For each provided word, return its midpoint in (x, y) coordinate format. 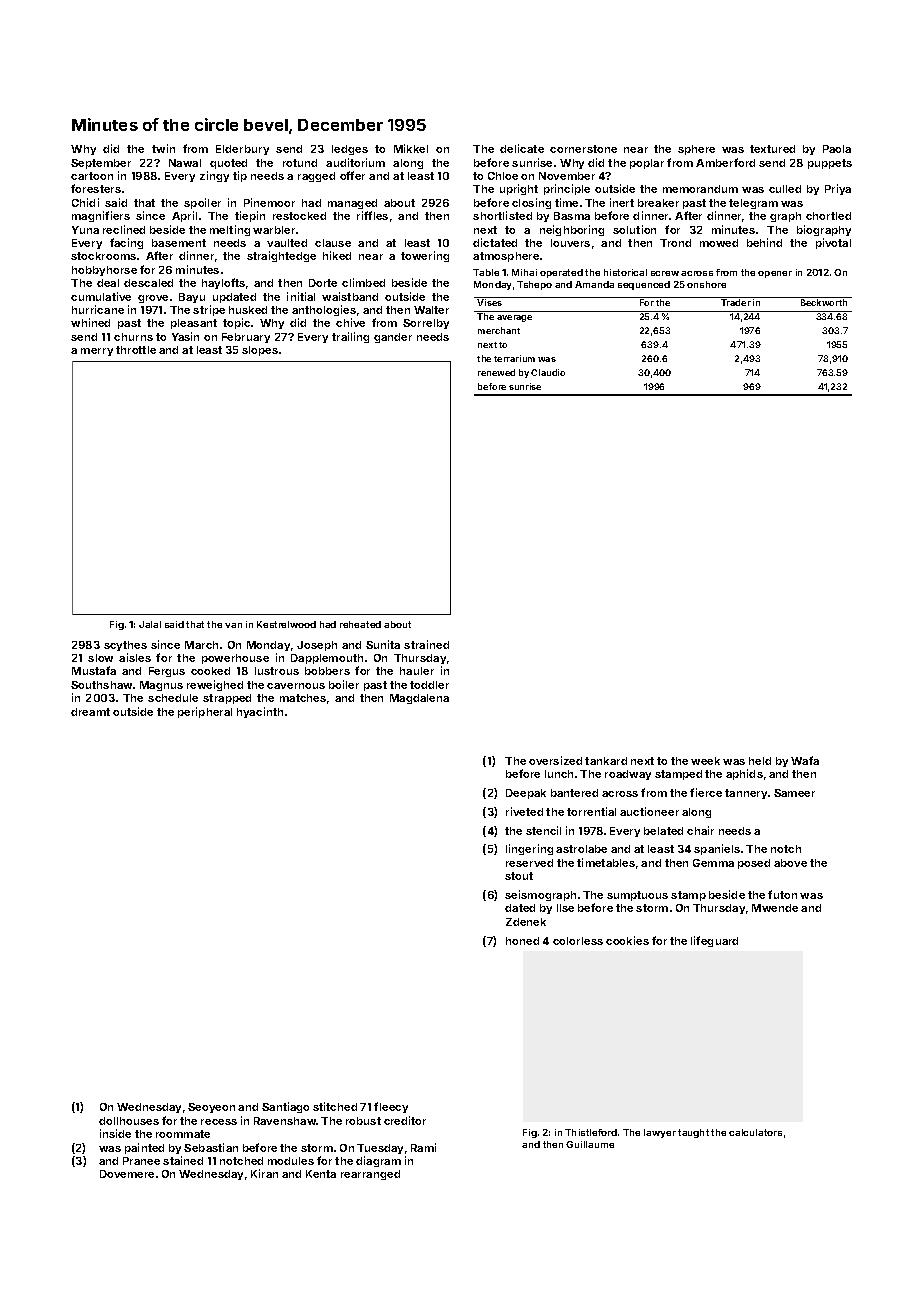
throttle (136, 350)
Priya (838, 189)
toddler (429, 685)
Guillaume (590, 1144)
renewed (496, 372)
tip (240, 176)
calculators (755, 1132)
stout (519, 876)
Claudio (548, 372)
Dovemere (127, 1174)
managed (352, 204)
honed (522, 941)
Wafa (805, 760)
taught (693, 1133)
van (233, 625)
